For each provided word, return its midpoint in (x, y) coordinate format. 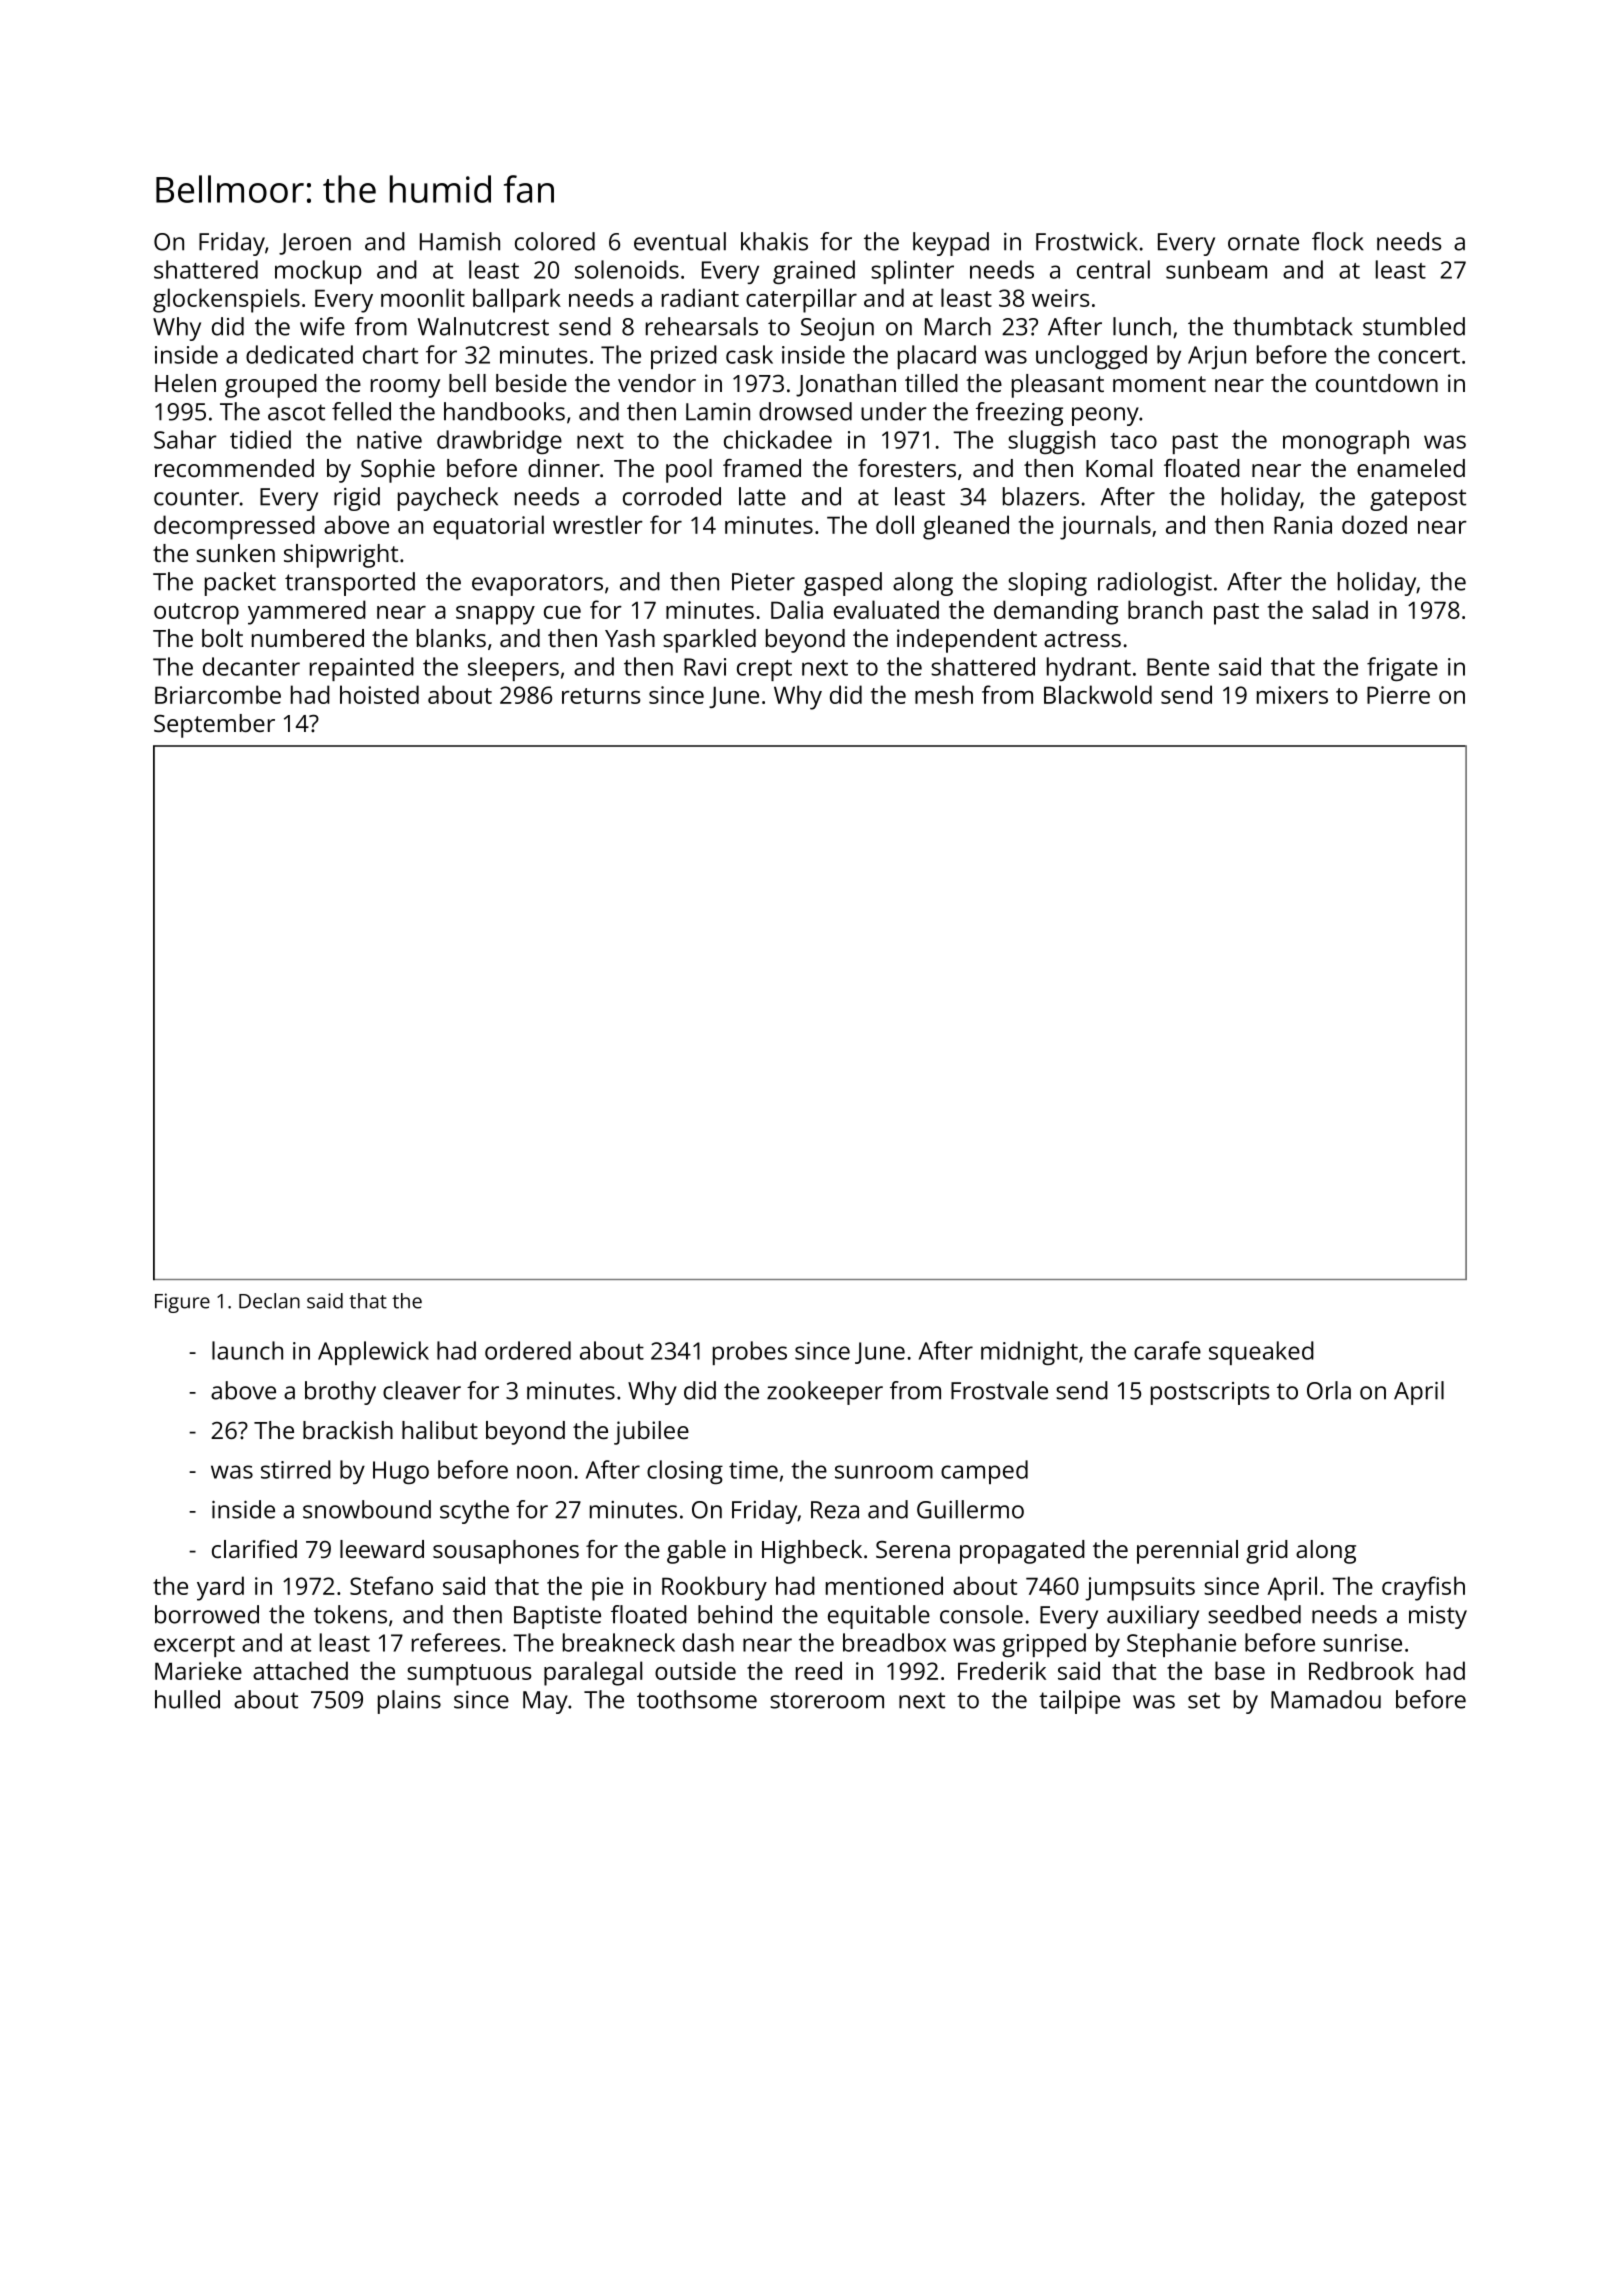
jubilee (651, 1433)
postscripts (1210, 1393)
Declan (269, 1301)
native (389, 440)
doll (895, 524)
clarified (254, 1549)
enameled (1411, 468)
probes (750, 1353)
